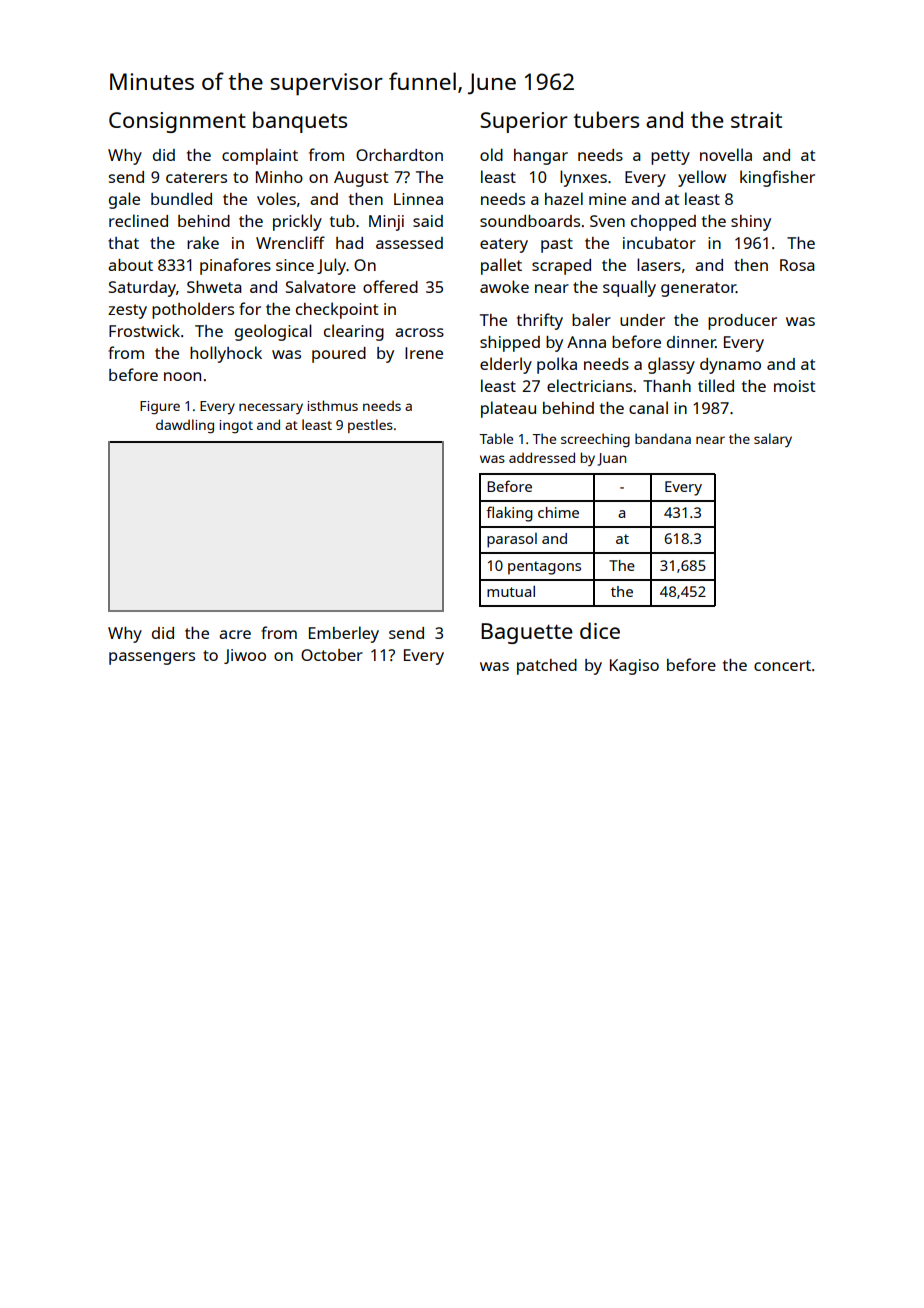 This document has width=924, height=1308. What do you see at coordinates (182, 376) in the document?
I see `noon` at bounding box center [182, 376].
